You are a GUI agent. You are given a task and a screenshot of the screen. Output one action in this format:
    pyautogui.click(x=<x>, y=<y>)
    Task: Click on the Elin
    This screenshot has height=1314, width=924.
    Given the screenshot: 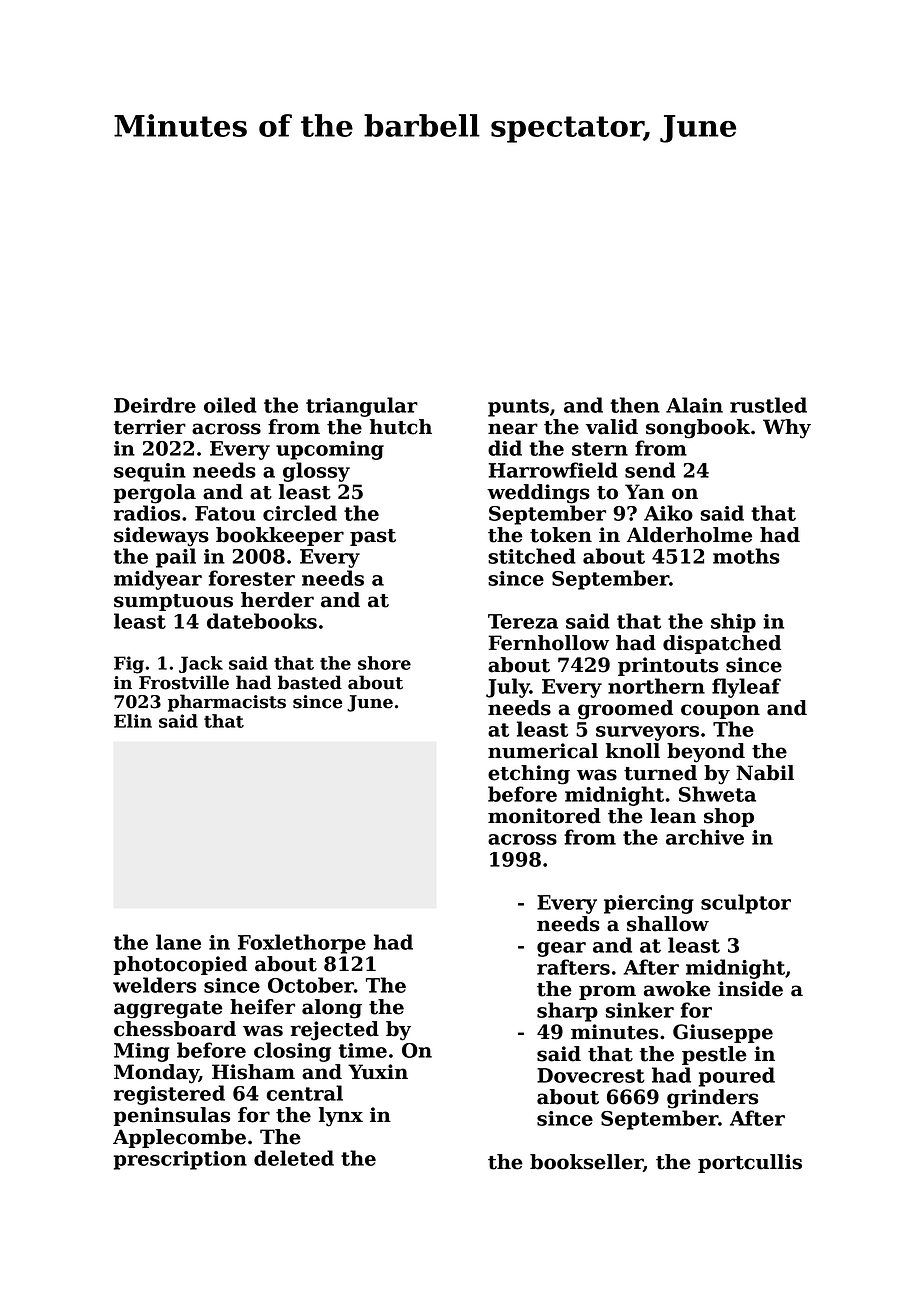 What is the action you would take?
    pyautogui.click(x=133, y=721)
